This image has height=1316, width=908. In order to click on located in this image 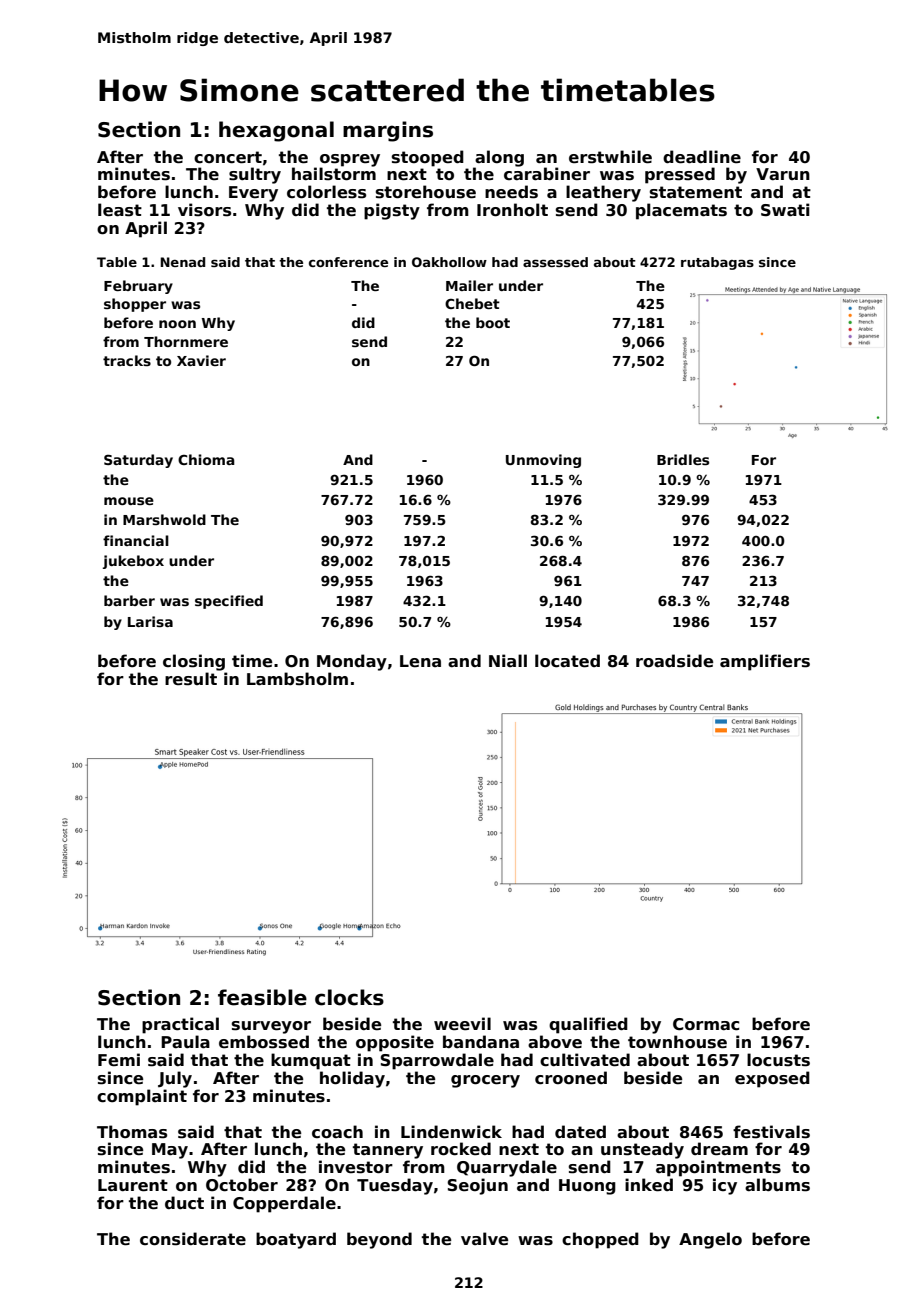, I will do `click(567, 661)`.
